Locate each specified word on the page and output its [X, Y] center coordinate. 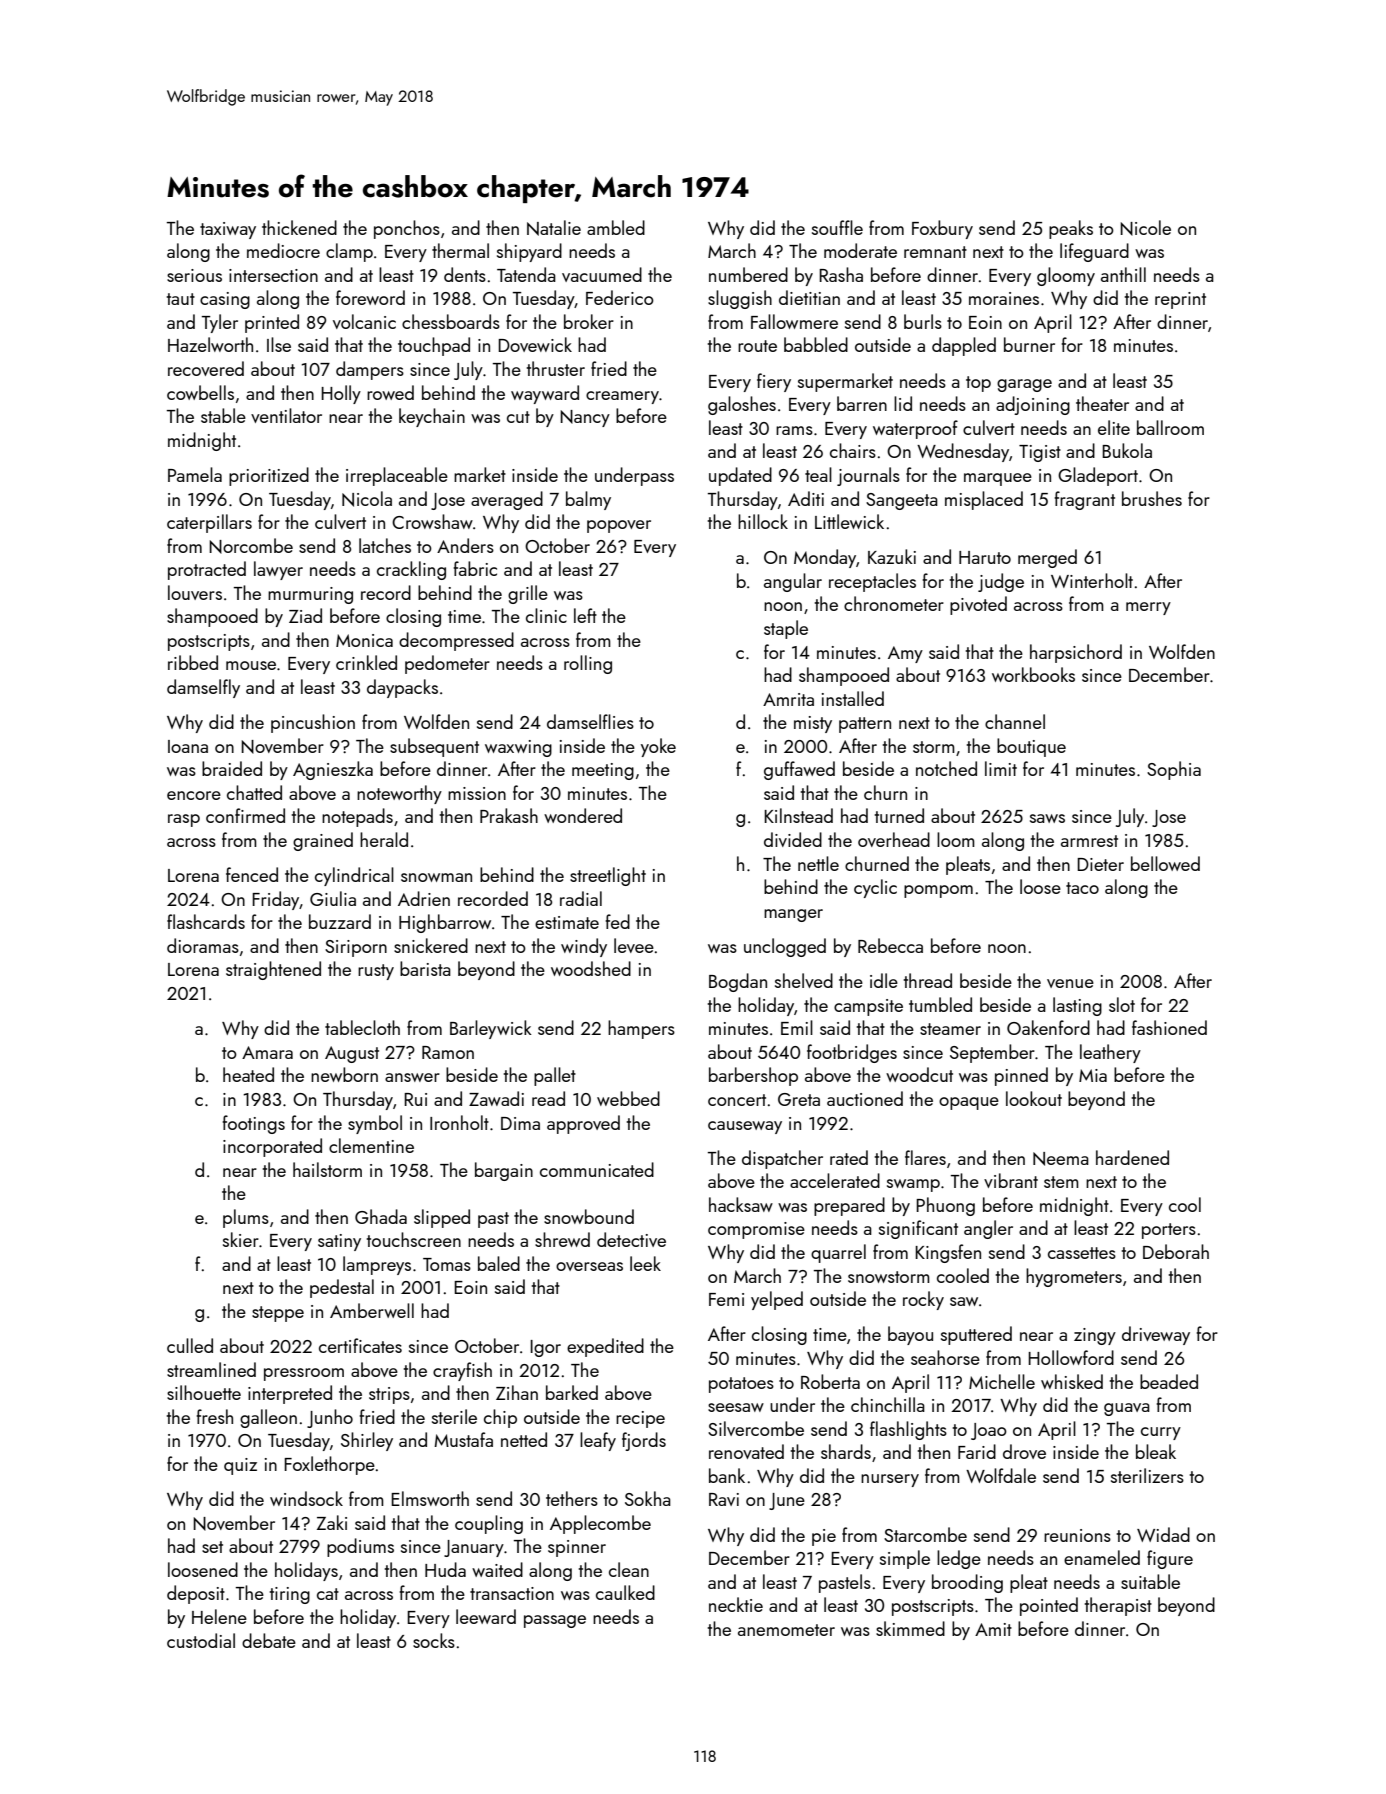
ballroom [1170, 427]
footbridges [852, 1053]
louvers [195, 592]
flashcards [206, 921]
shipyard [529, 252]
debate [269, 1640]
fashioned [1169, 1027]
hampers [641, 1029]
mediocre [283, 250]
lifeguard [1094, 252]
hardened [1132, 1157]
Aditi [806, 498]
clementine [371, 1145]
